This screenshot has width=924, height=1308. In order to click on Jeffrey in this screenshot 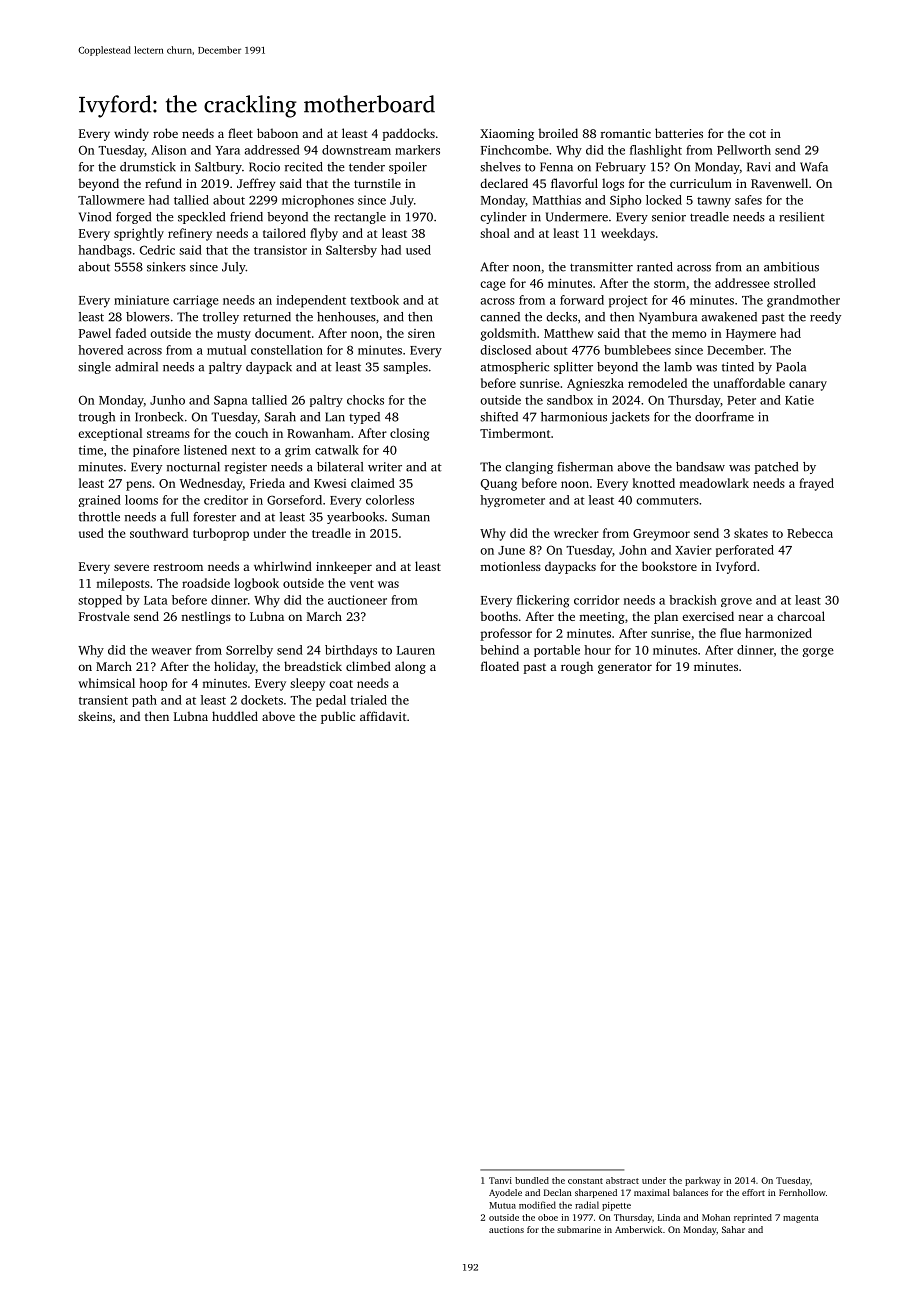, I will do `click(256, 184)`.
